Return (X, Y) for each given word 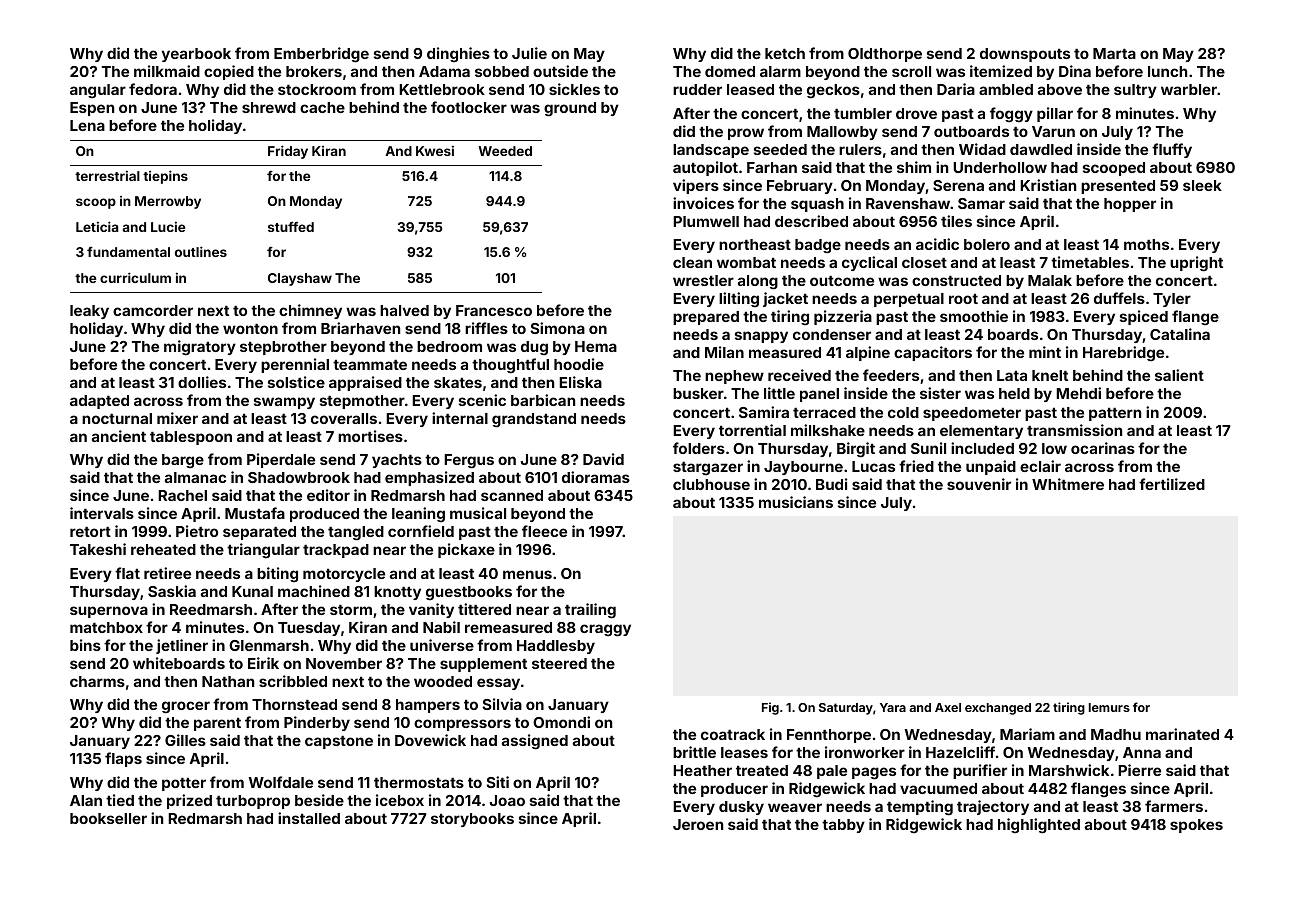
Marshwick (1069, 770)
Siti (498, 782)
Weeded (505, 151)
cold (903, 412)
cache (322, 107)
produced (324, 515)
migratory (200, 348)
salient (1179, 375)
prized (189, 801)
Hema (596, 346)
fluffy (1172, 150)
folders (699, 448)
